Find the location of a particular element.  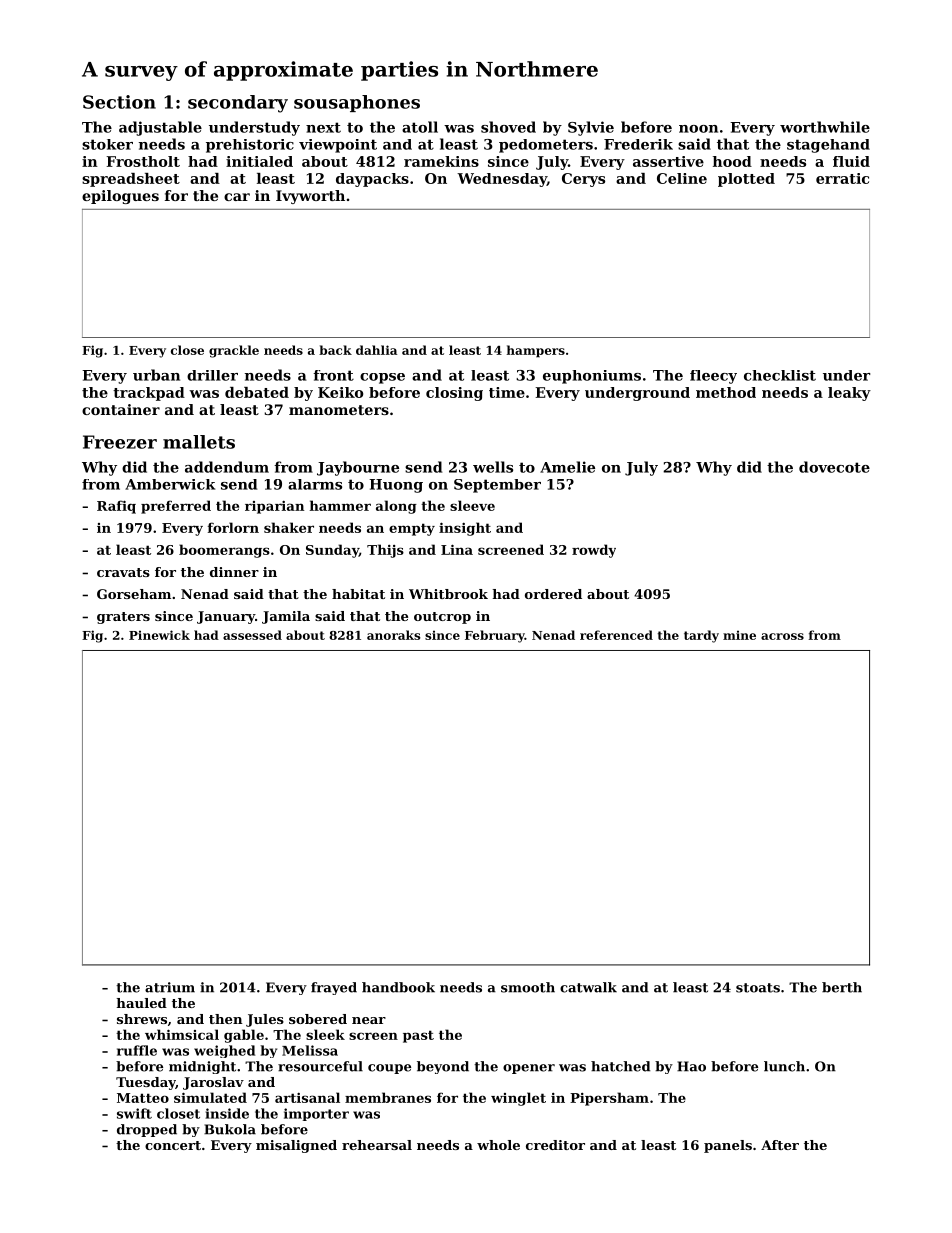

mine is located at coordinates (739, 635).
